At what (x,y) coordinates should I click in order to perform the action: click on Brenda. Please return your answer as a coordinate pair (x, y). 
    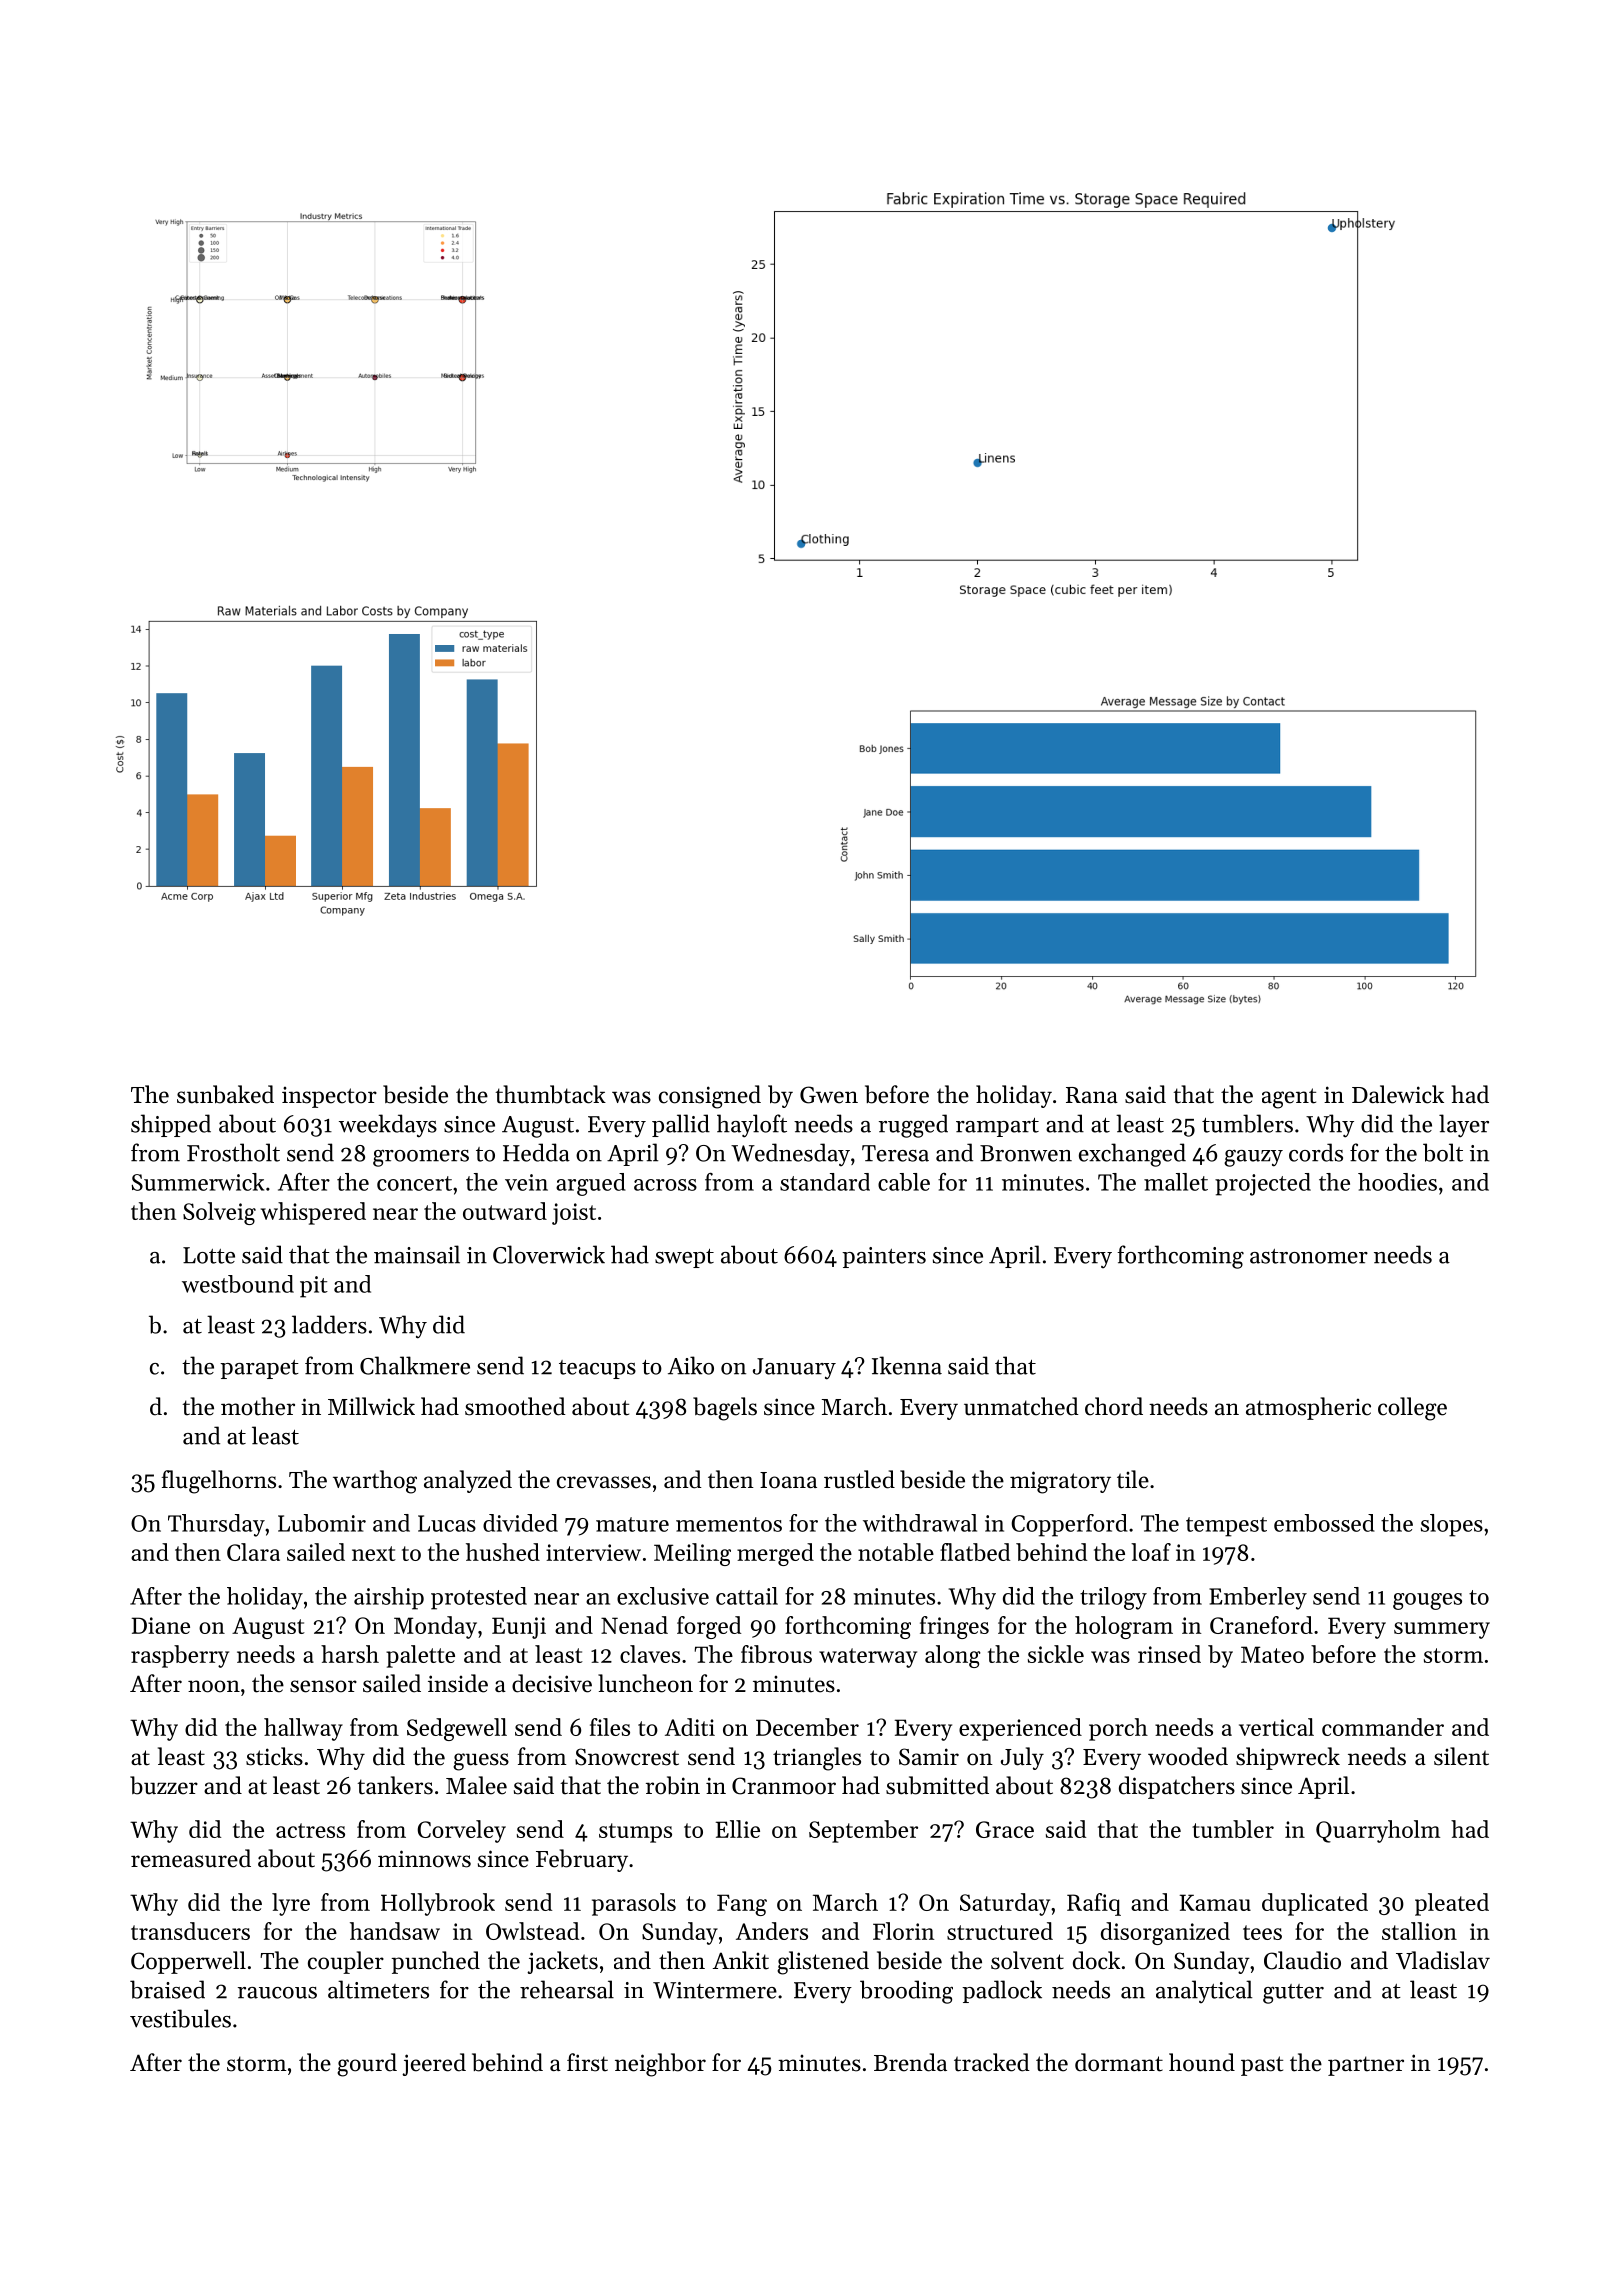
    Looking at the image, I should click on (910, 2062).
